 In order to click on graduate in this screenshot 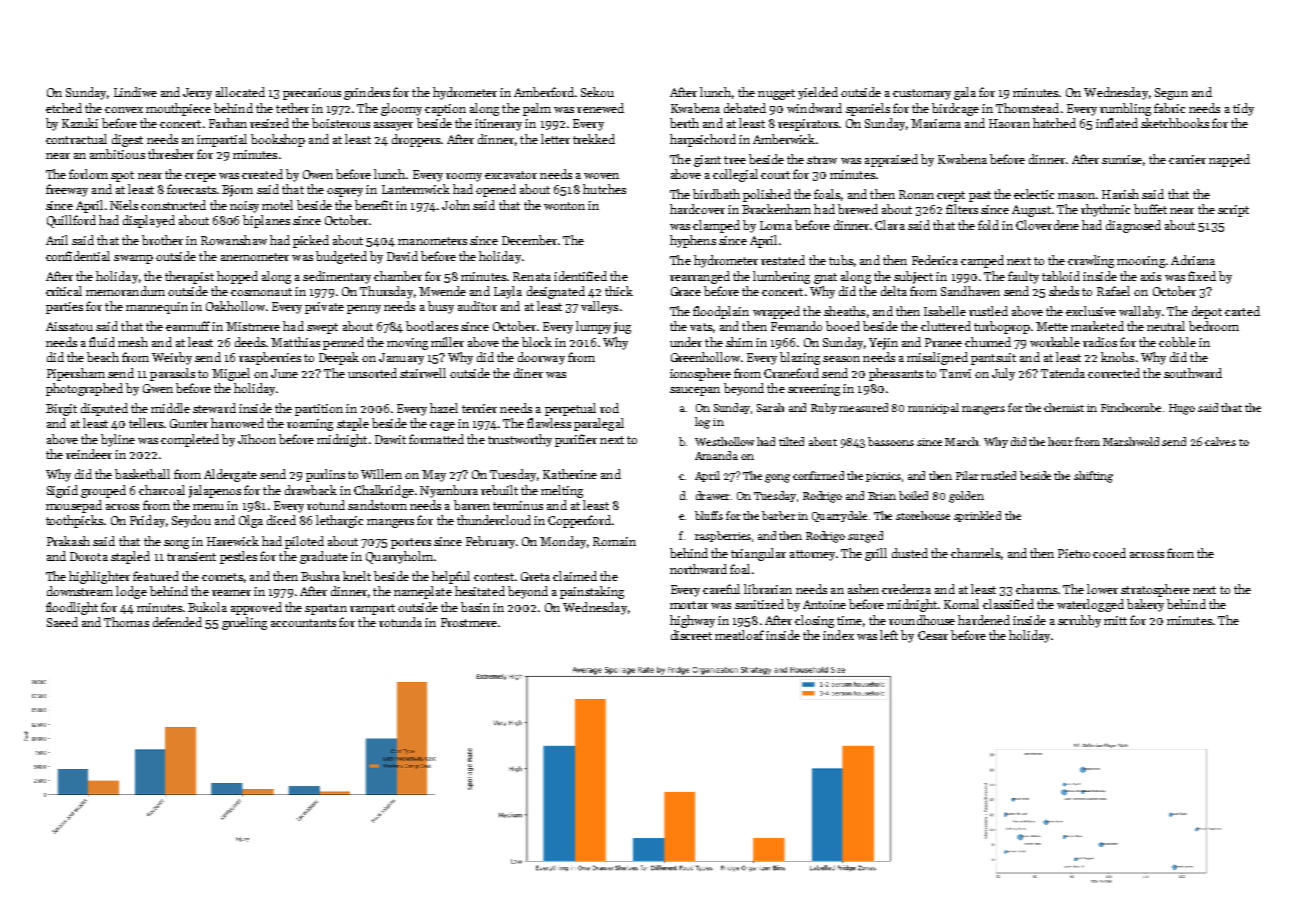, I will do `click(324, 557)`.
